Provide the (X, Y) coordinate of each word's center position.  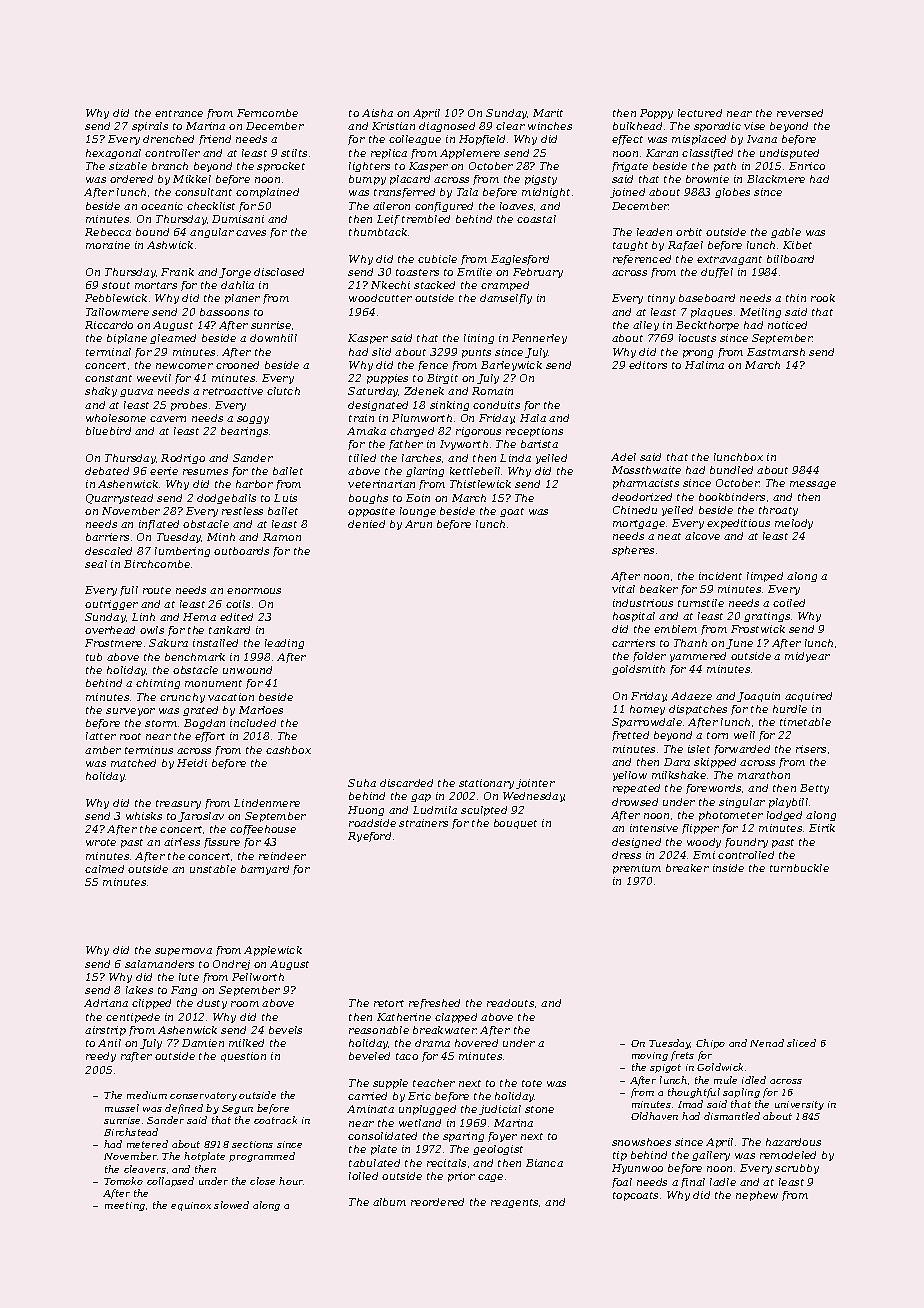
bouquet (515, 824)
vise (754, 126)
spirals (150, 127)
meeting (125, 1206)
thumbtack (378, 232)
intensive (654, 828)
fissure (222, 843)
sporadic (717, 127)
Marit (548, 113)
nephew (757, 1196)
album (389, 1202)
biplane (127, 339)
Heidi (192, 763)
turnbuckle (799, 868)
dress (626, 855)
